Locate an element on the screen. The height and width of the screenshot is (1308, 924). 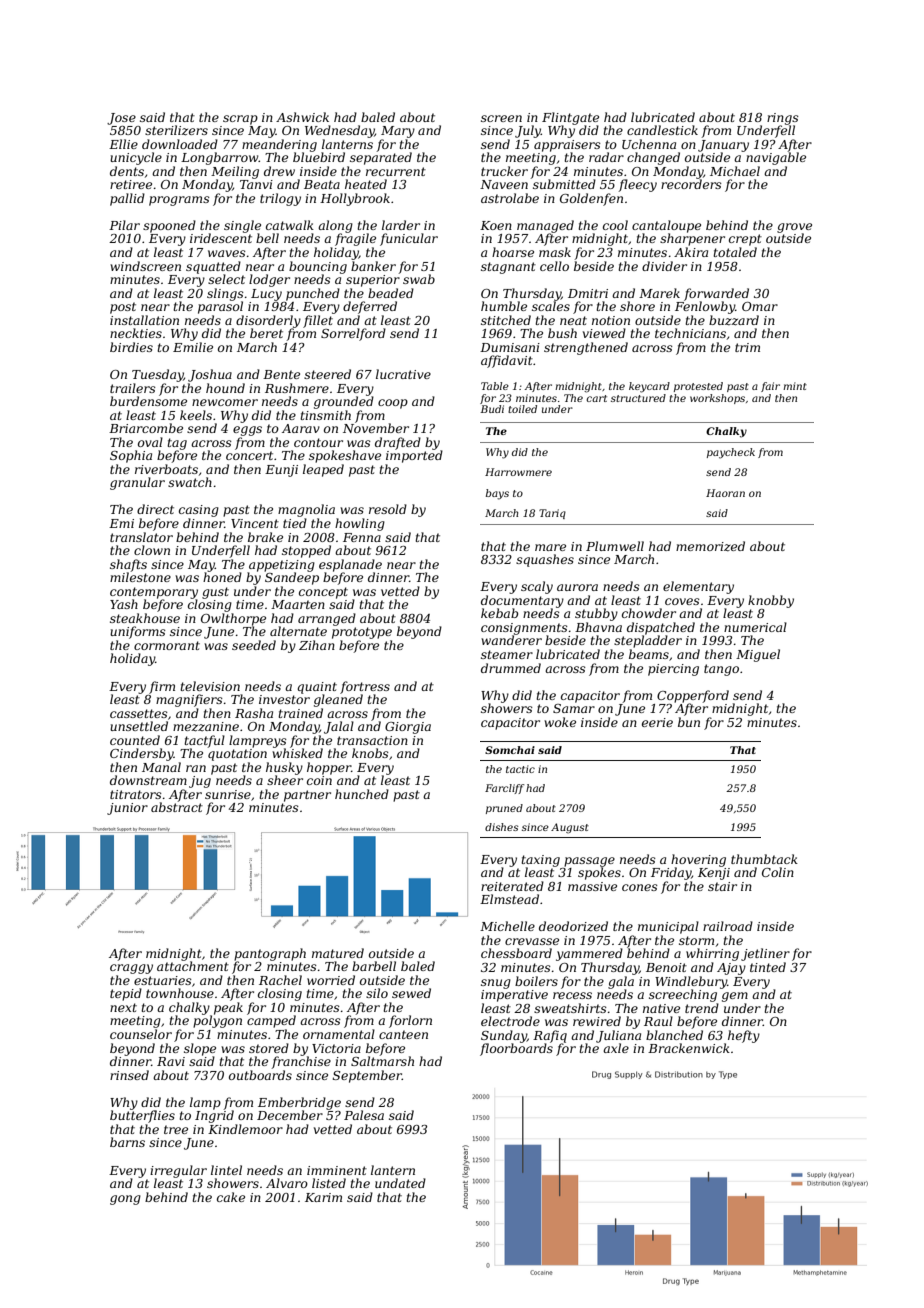
Farcliff is located at coordinates (504, 789).
